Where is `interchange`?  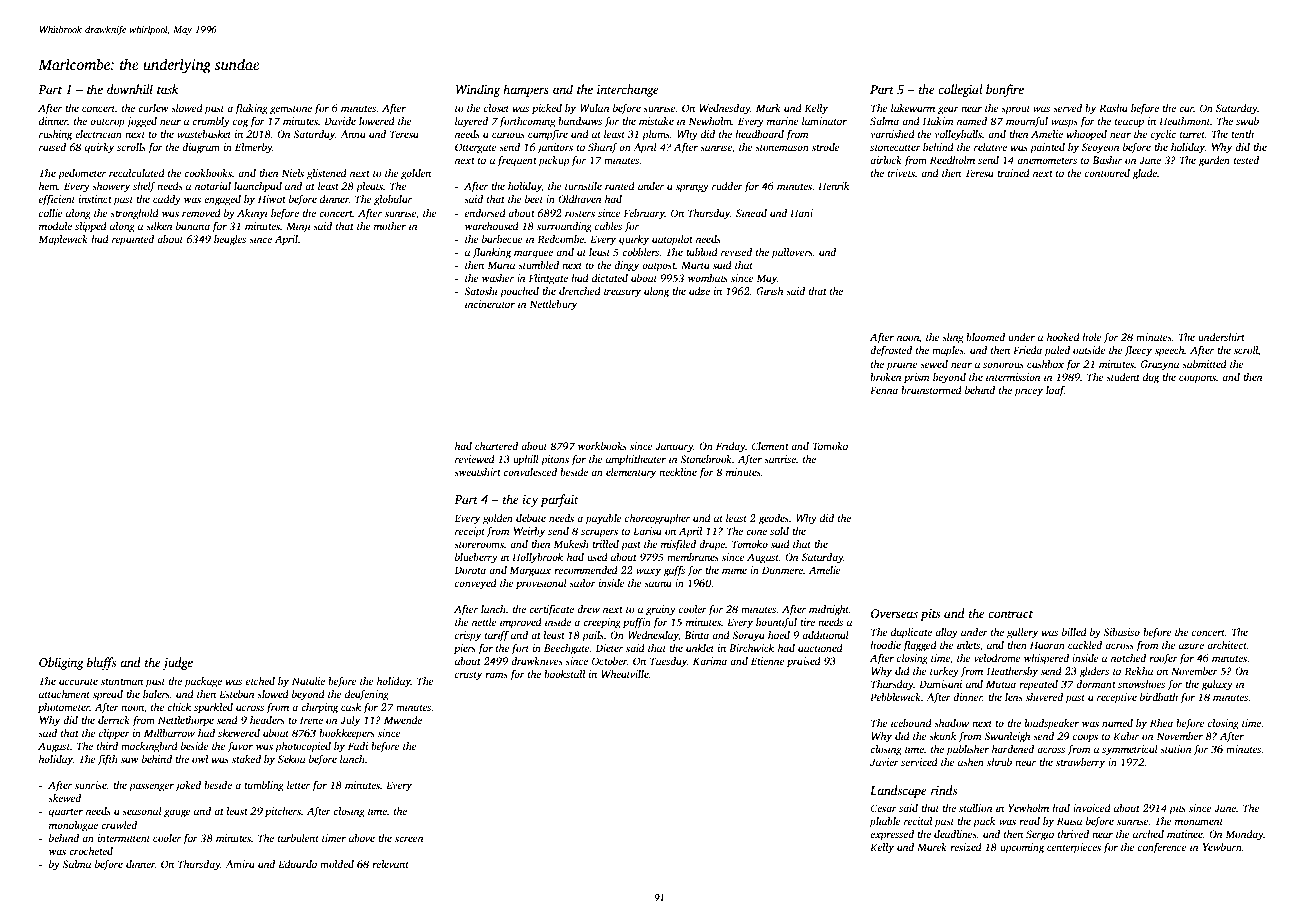 interchange is located at coordinates (628, 90).
